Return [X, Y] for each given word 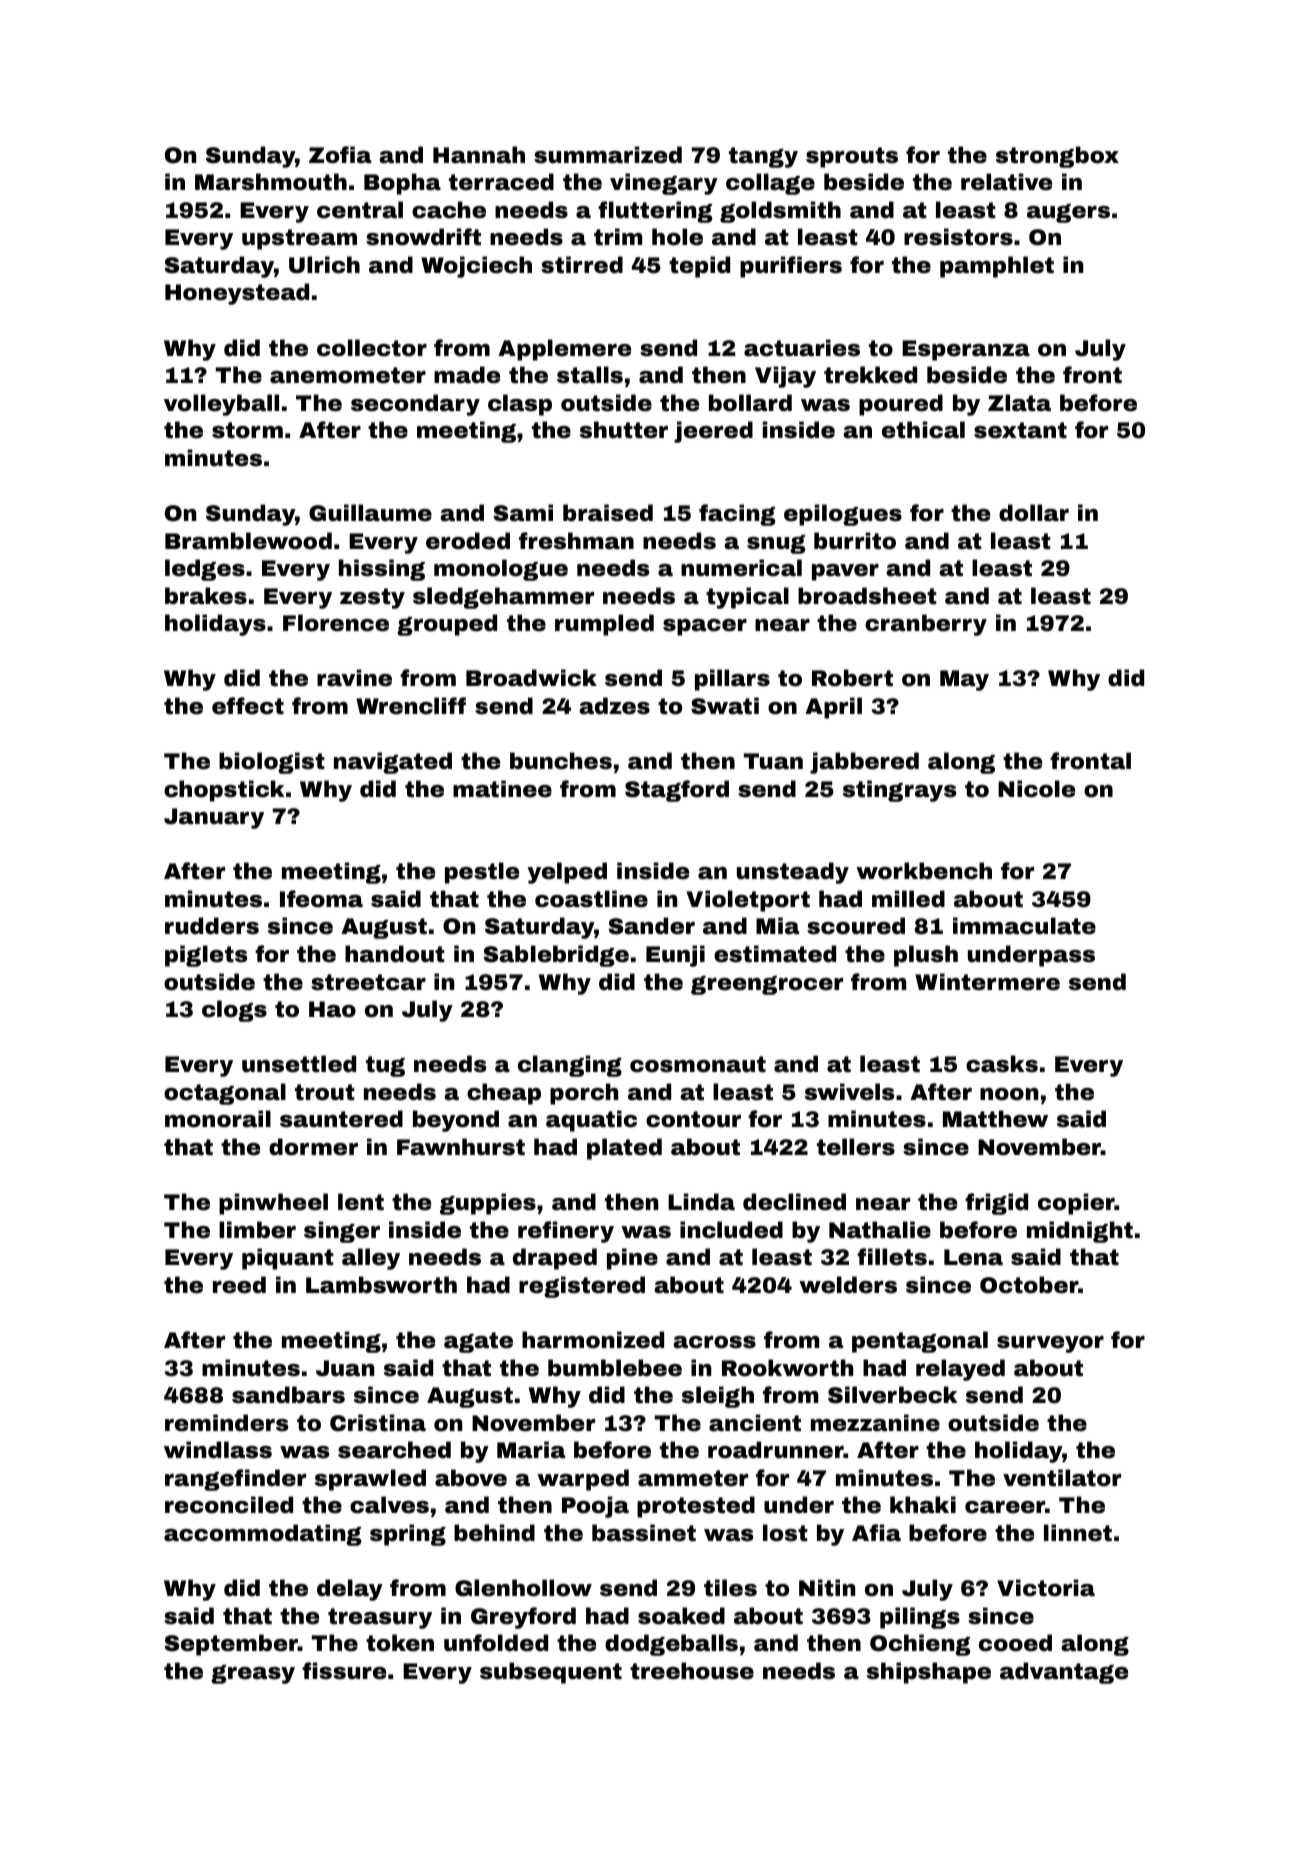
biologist [272, 763]
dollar [1034, 513]
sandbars [288, 1395]
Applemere [564, 350]
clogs [234, 1011]
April [833, 708]
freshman [576, 541]
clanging [570, 1066]
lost [785, 1533]
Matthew [995, 1119]
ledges [205, 570]
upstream [299, 239]
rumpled [604, 625]
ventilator [1062, 1478]
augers [1068, 213]
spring [408, 1535]
